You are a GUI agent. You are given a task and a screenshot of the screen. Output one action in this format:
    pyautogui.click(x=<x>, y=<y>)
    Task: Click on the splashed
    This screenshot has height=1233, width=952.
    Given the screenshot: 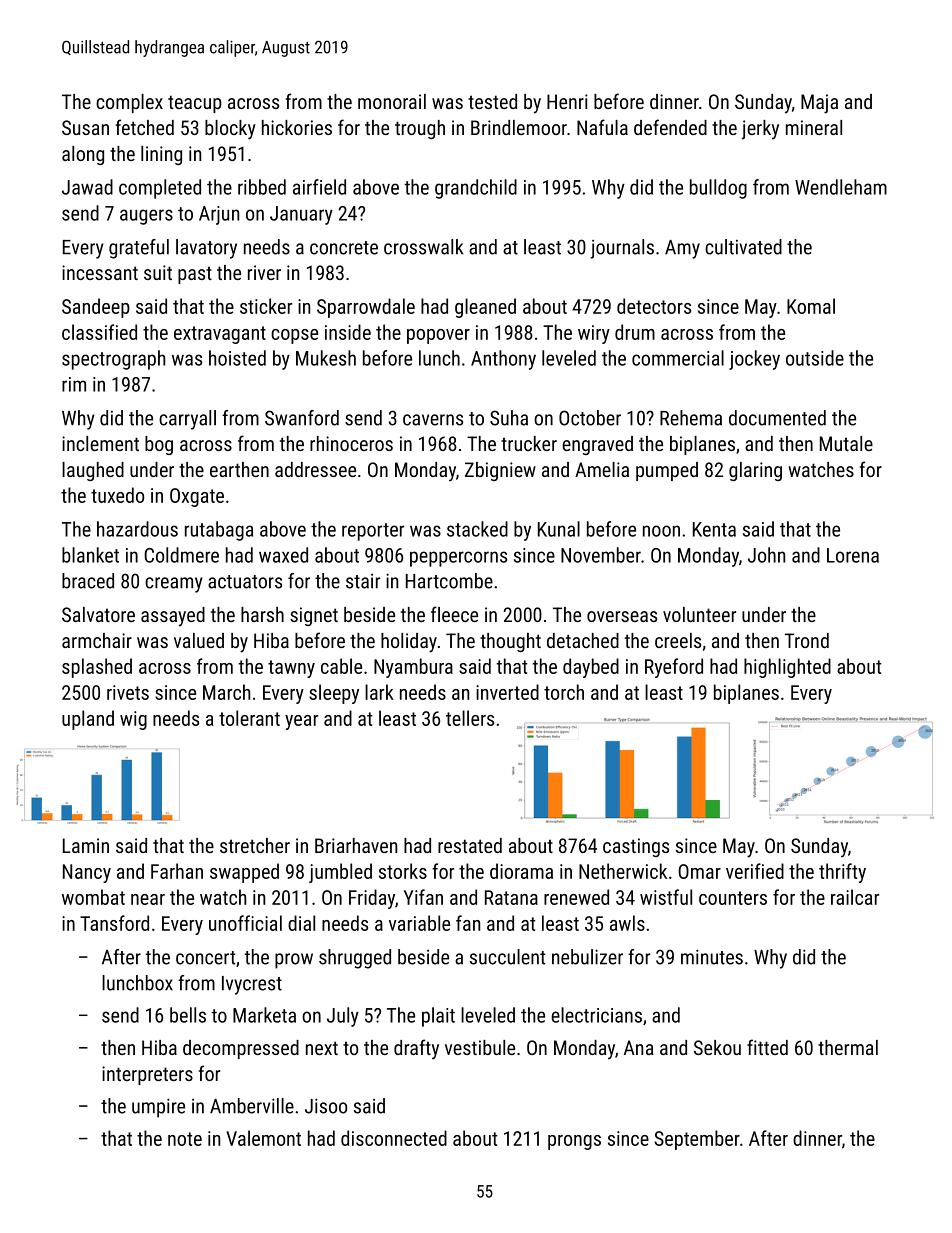 What is the action you would take?
    pyautogui.click(x=97, y=668)
